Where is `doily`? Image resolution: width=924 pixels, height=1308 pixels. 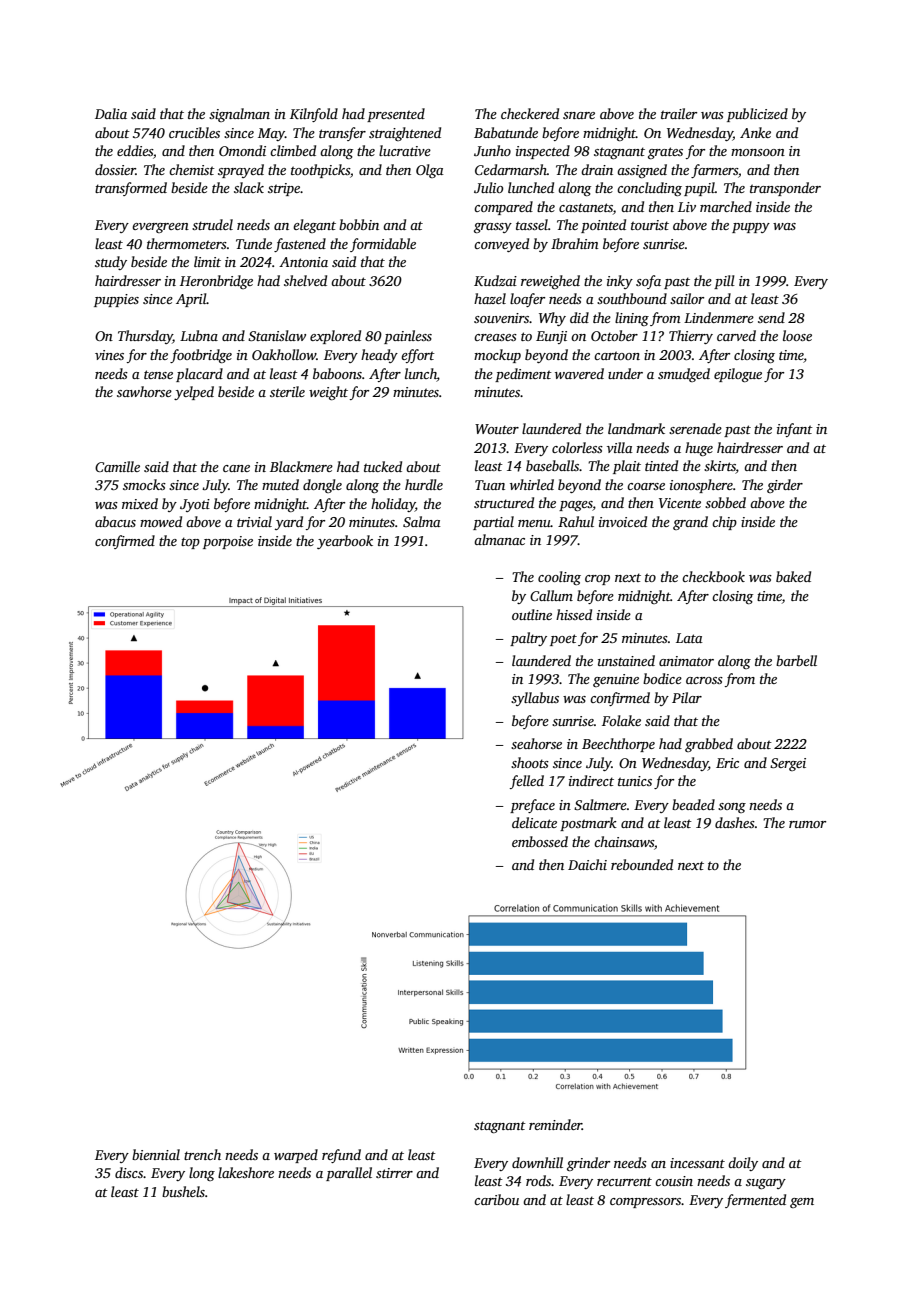
doily is located at coordinates (743, 1164).
